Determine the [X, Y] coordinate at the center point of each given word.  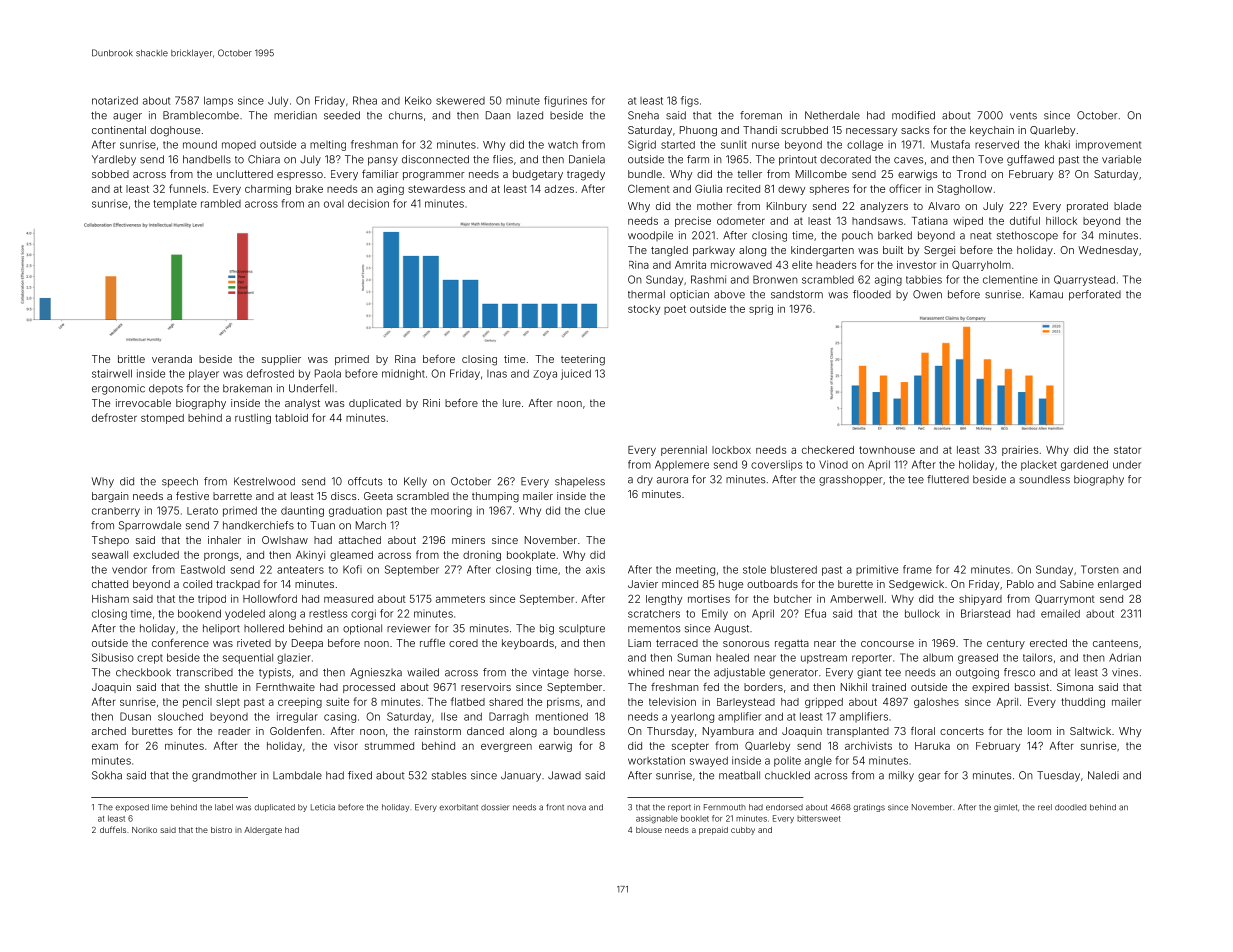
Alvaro [944, 206]
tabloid [291, 418]
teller [749, 174]
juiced [576, 374]
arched [109, 731]
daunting [302, 511]
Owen [927, 294]
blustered [794, 569]
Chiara [264, 159]
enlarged [1119, 585]
